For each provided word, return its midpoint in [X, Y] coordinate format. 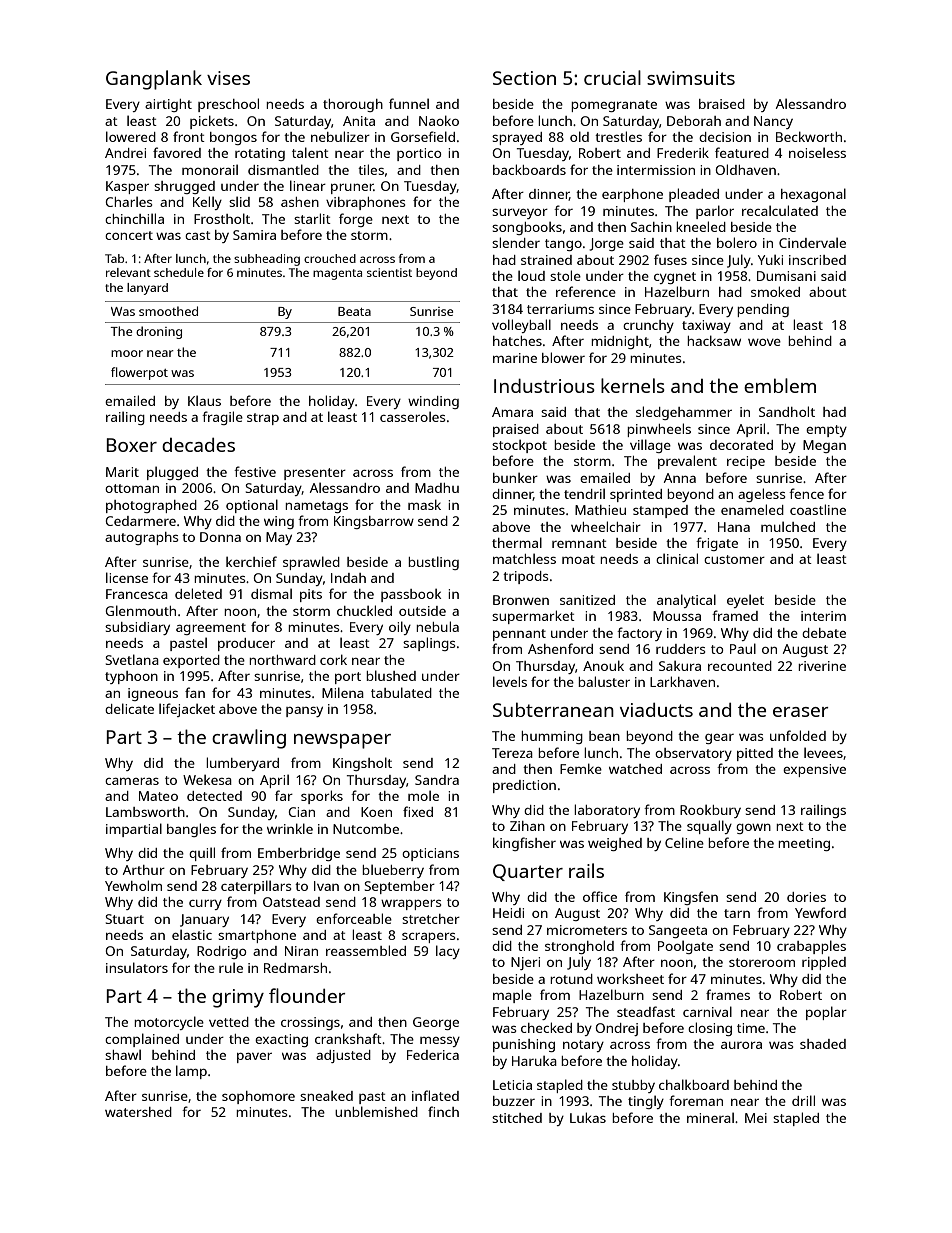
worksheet [630, 978]
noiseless [817, 152]
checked [546, 1027]
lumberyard [242, 764]
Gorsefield [423, 136]
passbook [411, 595]
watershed [138, 1112]
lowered [131, 136]
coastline [818, 509]
